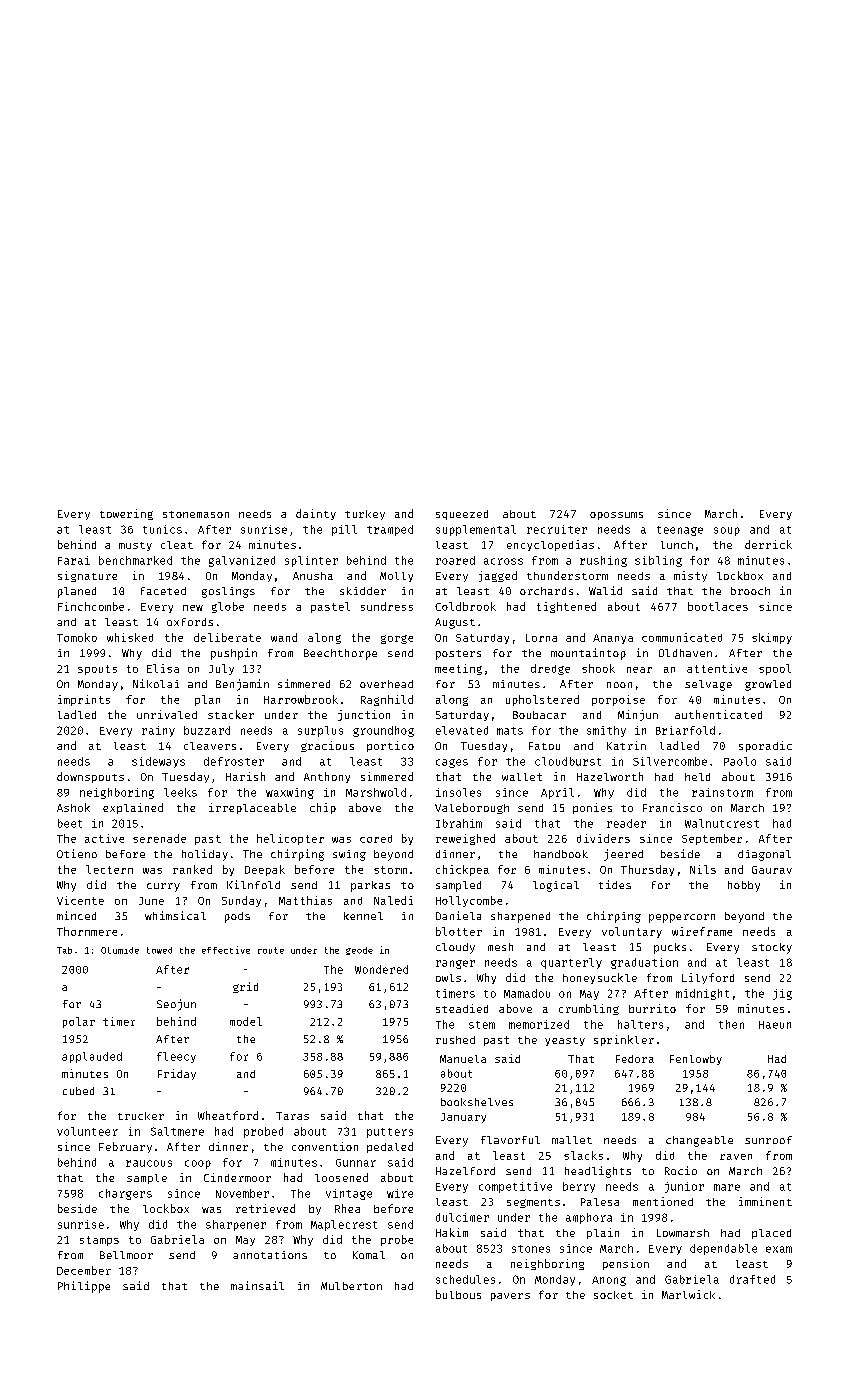  What do you see at coordinates (465, 1171) in the document?
I see `Hazelford` at bounding box center [465, 1171].
